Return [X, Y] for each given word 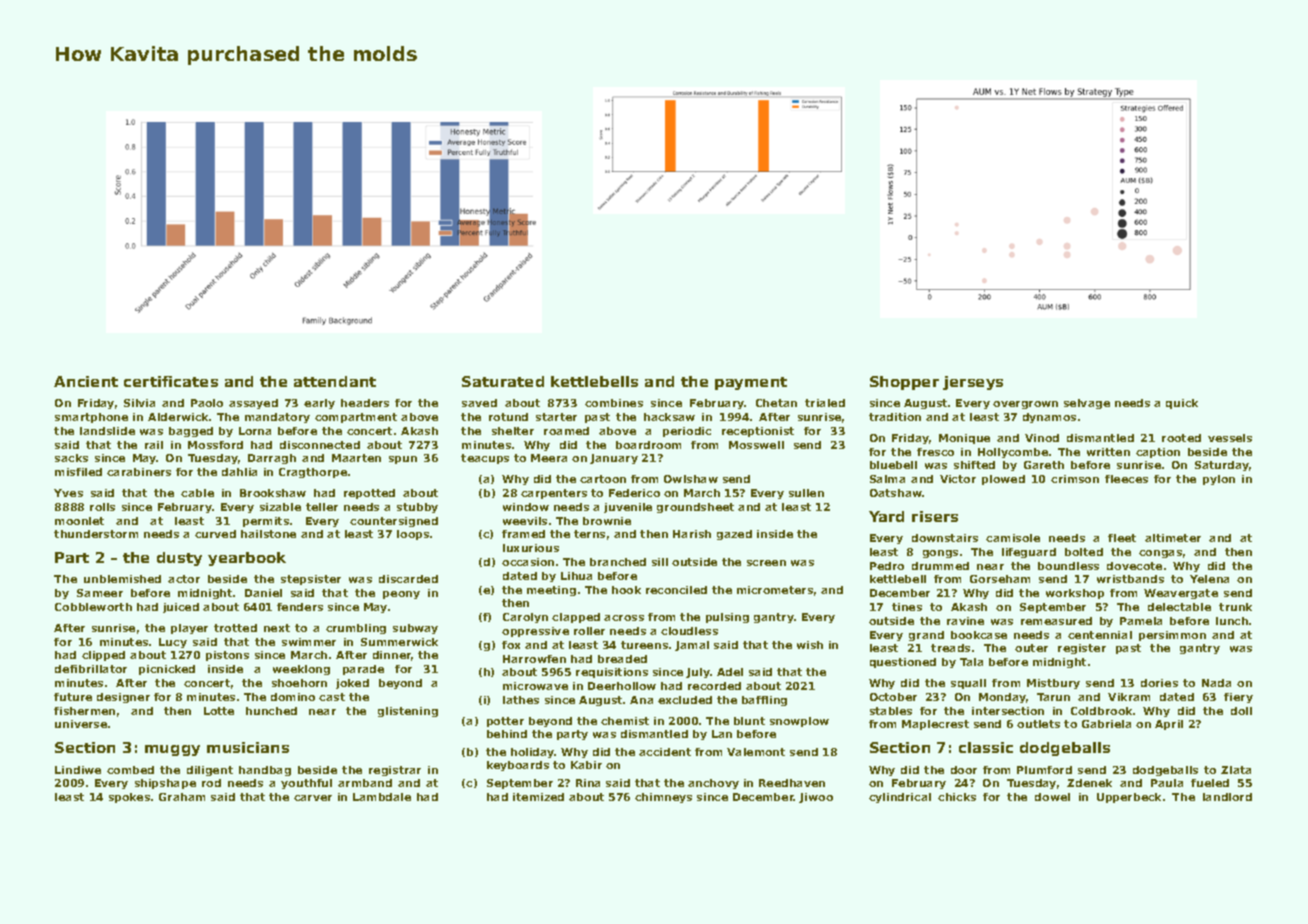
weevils [525, 521]
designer [123, 698]
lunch [1232, 621]
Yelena [1209, 579]
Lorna [255, 431]
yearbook [247, 559]
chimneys [663, 798]
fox [511, 645]
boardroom [648, 445]
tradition [895, 417]
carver [313, 798]
